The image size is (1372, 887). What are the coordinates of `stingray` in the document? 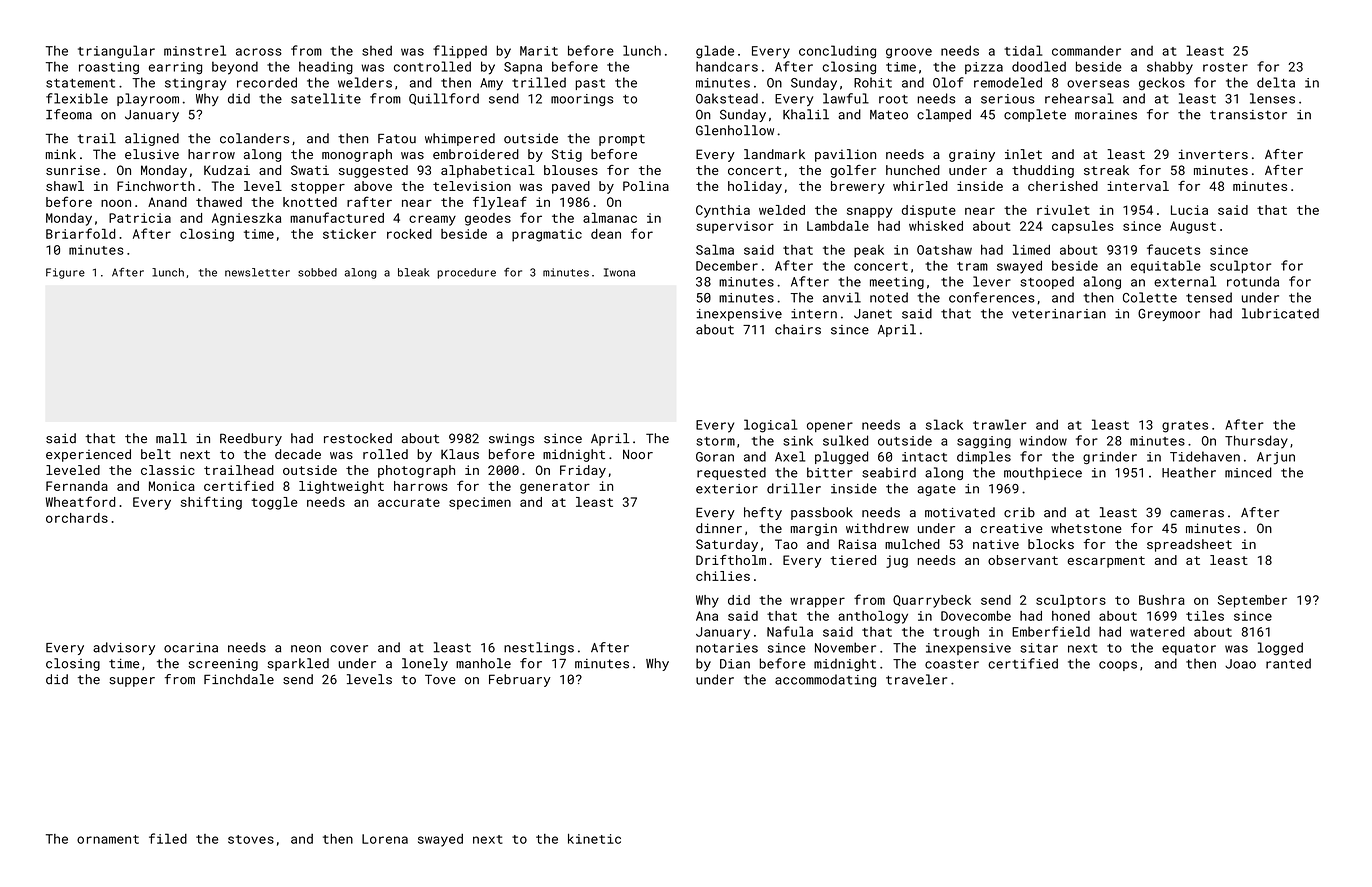 It's located at (195, 84).
